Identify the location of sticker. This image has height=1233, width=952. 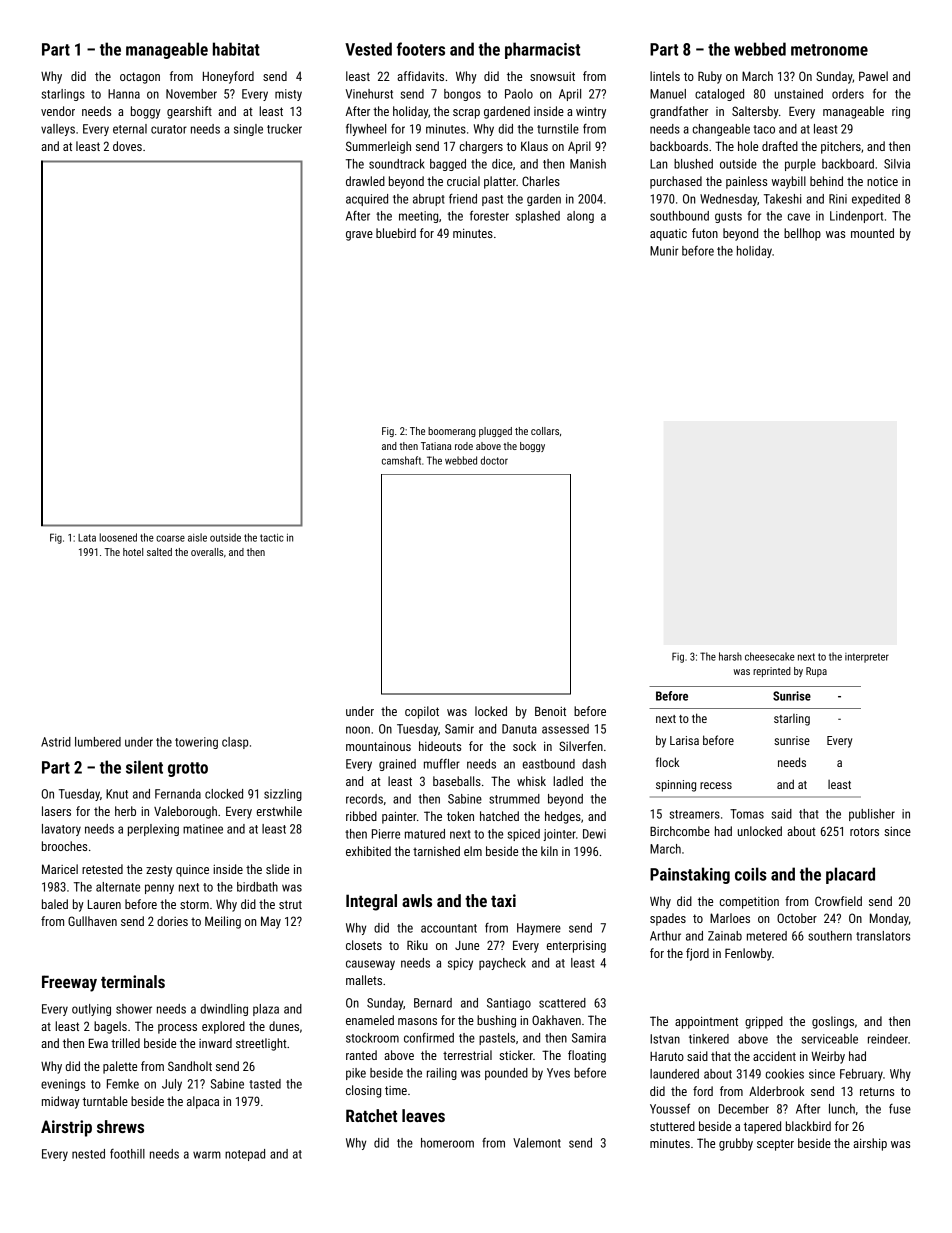
(516, 1055).
